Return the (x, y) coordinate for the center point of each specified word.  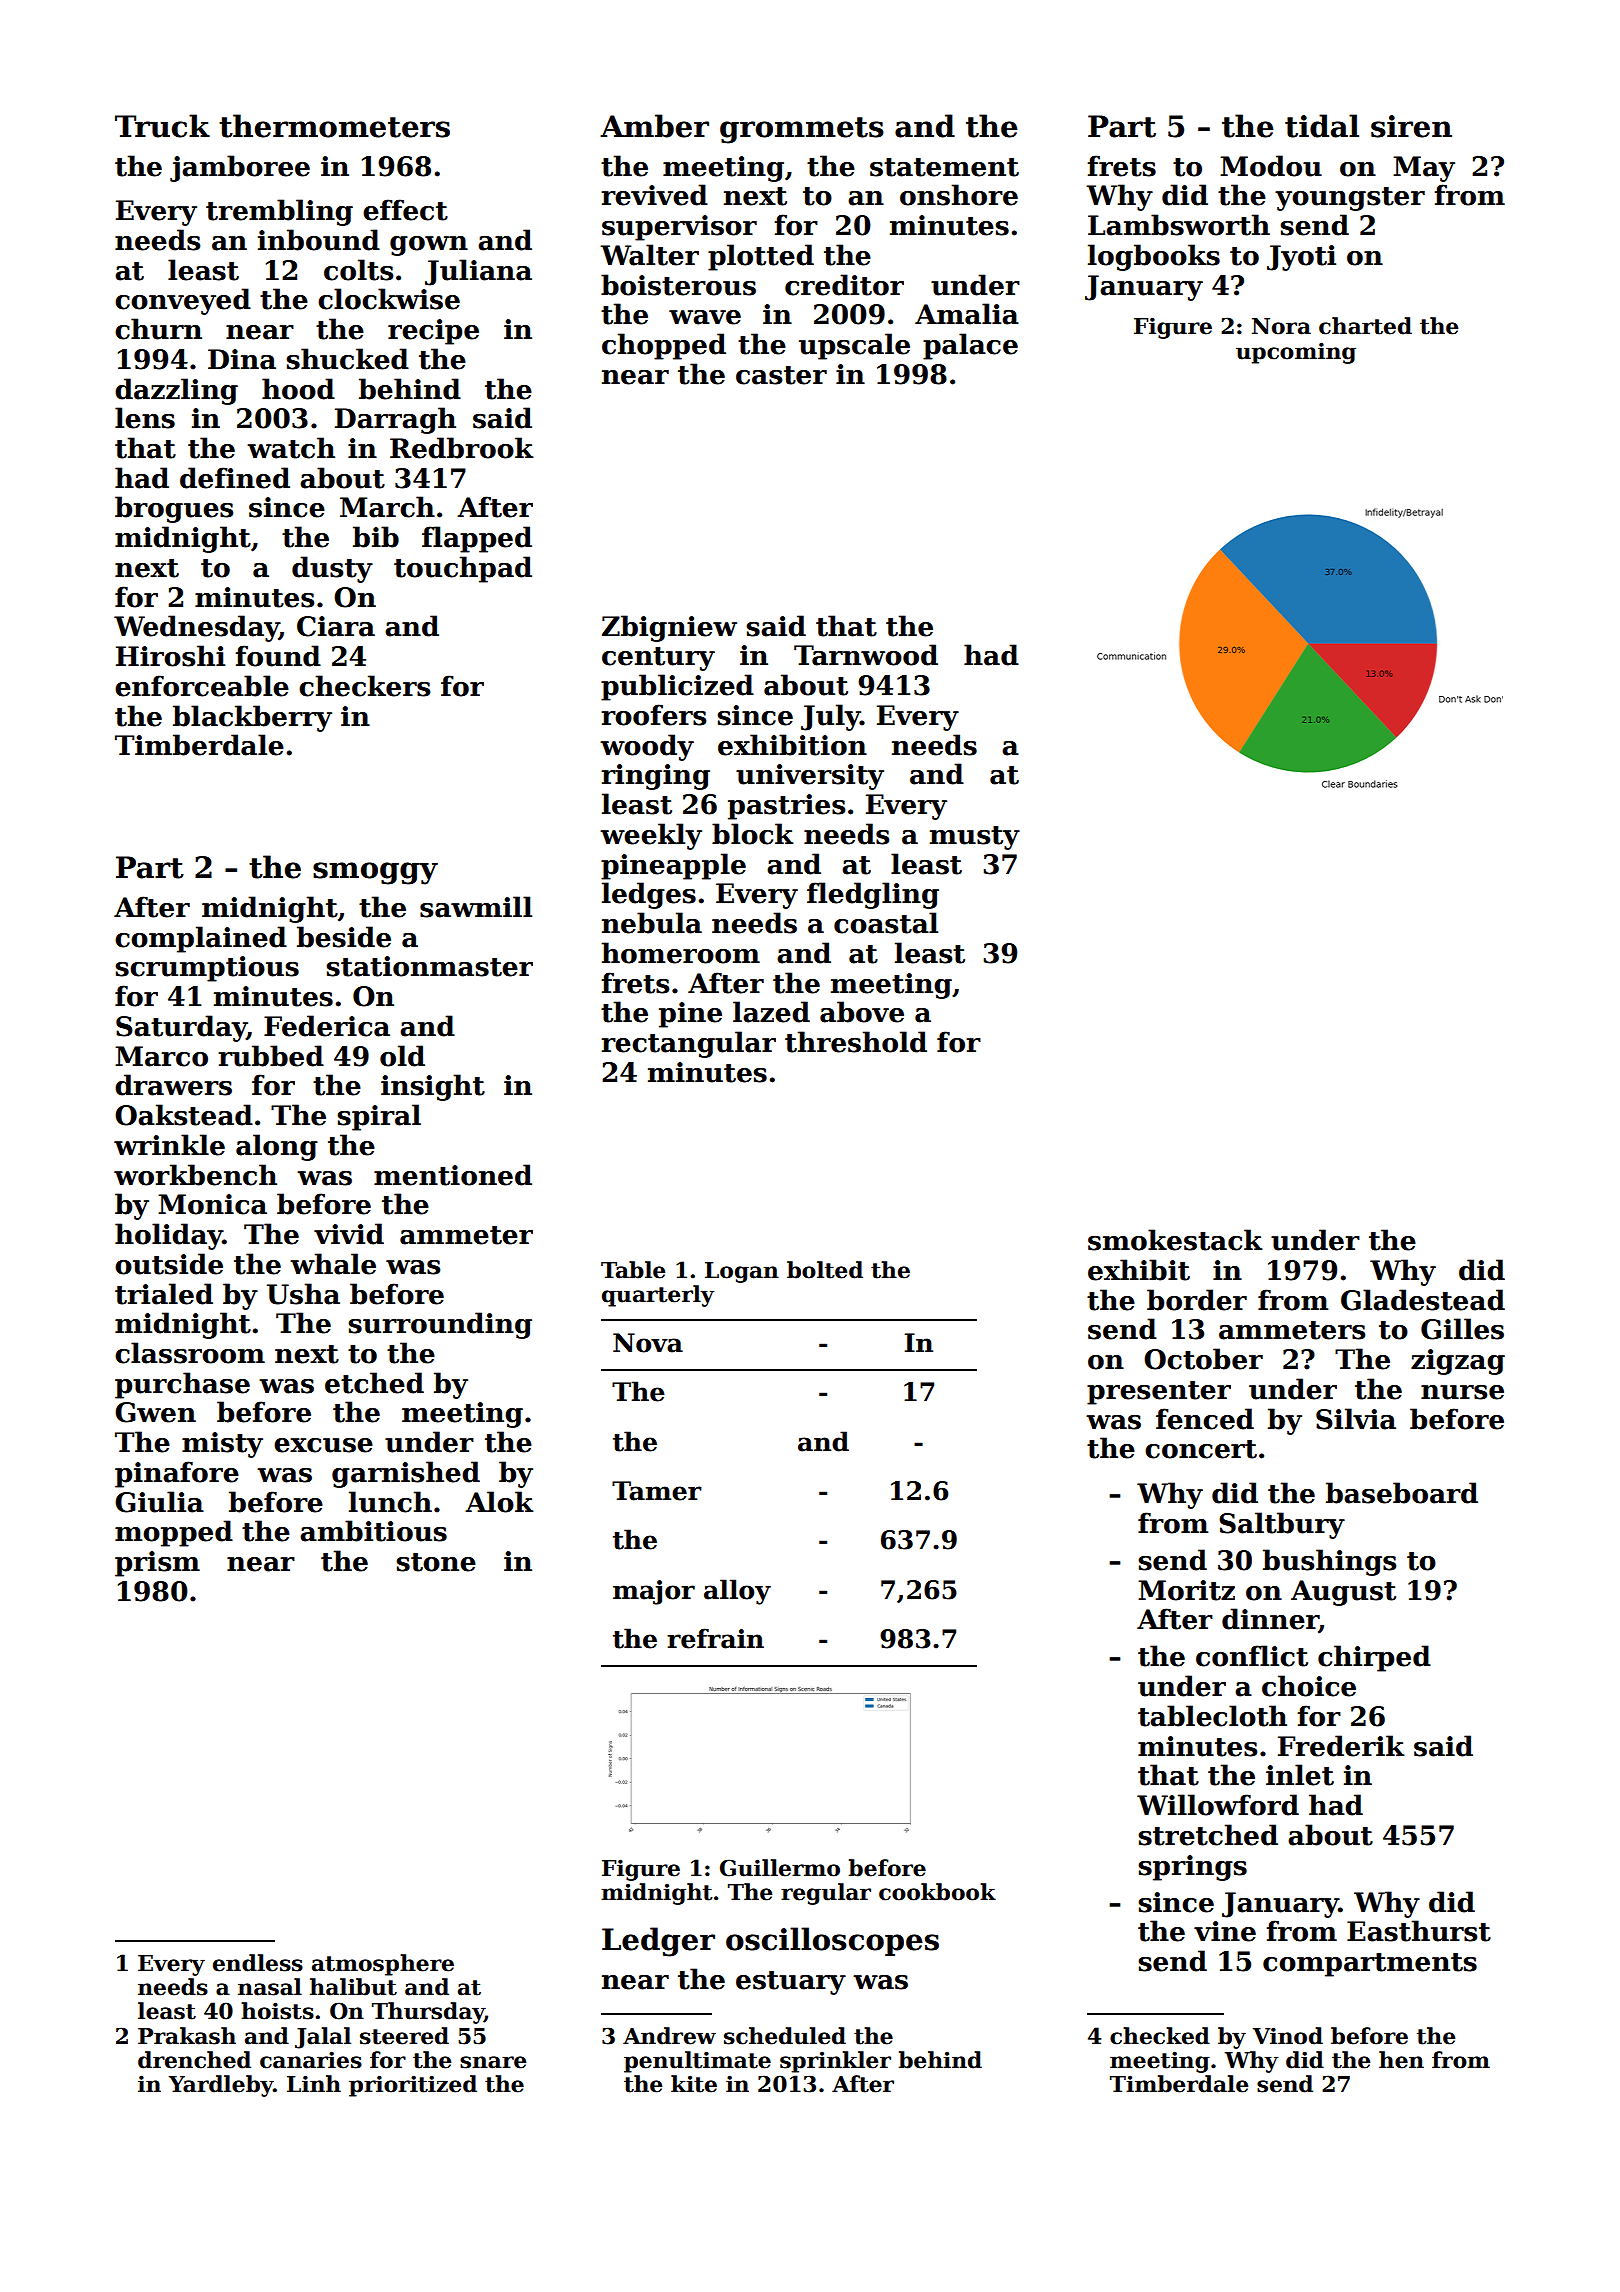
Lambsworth (1179, 225)
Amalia (967, 314)
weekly (651, 836)
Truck (162, 126)
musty (975, 838)
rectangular (688, 1044)
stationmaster (429, 966)
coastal (886, 923)
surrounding (440, 1325)
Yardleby (220, 2086)
